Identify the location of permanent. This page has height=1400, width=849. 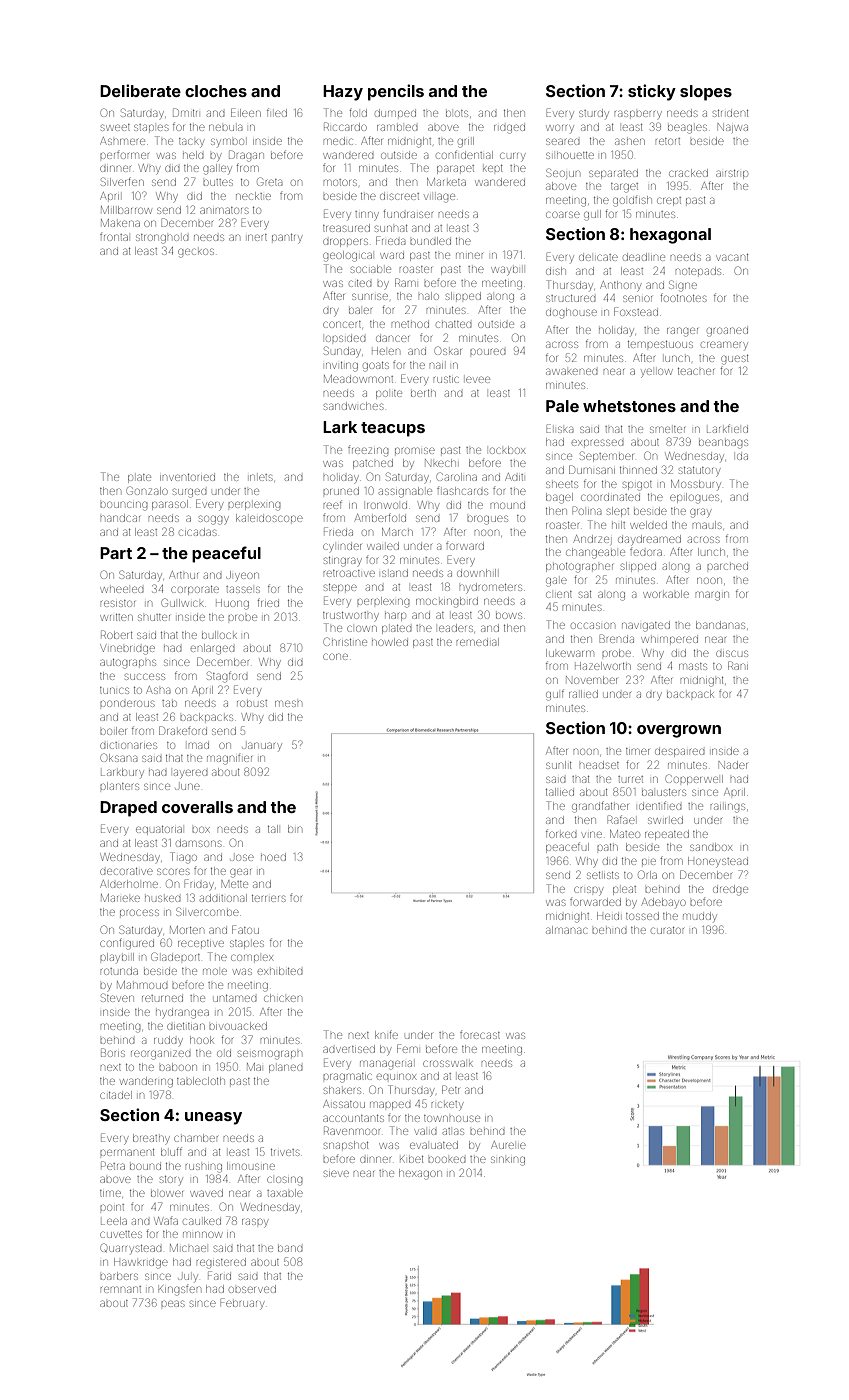
(127, 1152).
